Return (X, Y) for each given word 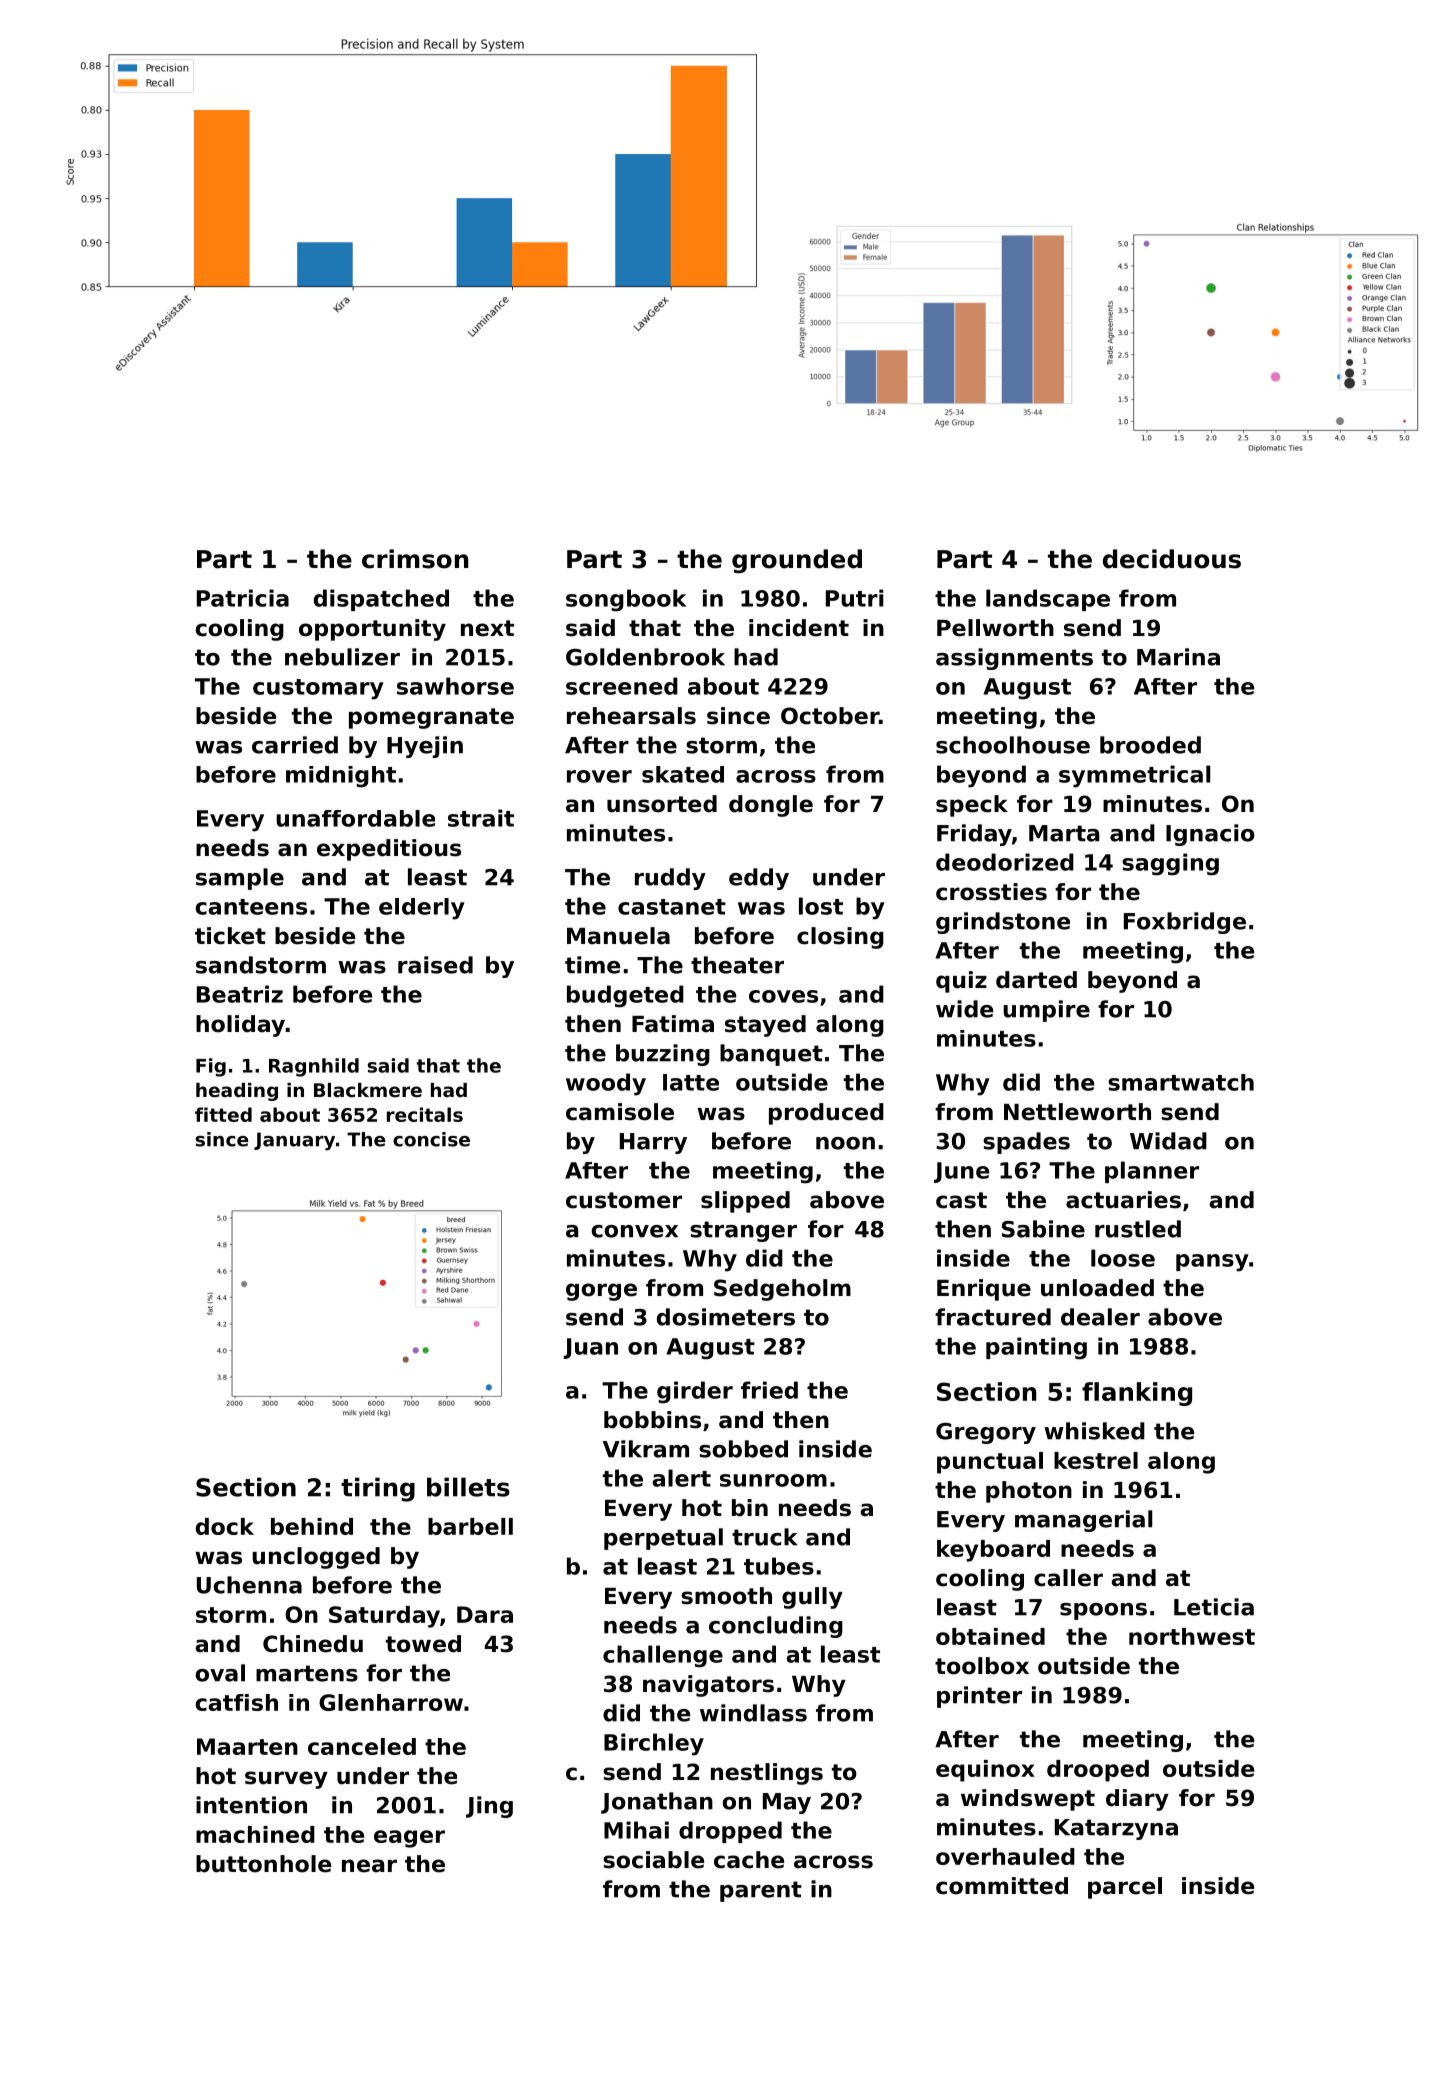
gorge (601, 1292)
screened (622, 686)
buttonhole (264, 1864)
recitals (425, 1114)
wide (964, 1009)
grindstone (1003, 923)
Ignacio (1210, 835)
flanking (1137, 1394)
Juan (590, 1348)
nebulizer (342, 657)
